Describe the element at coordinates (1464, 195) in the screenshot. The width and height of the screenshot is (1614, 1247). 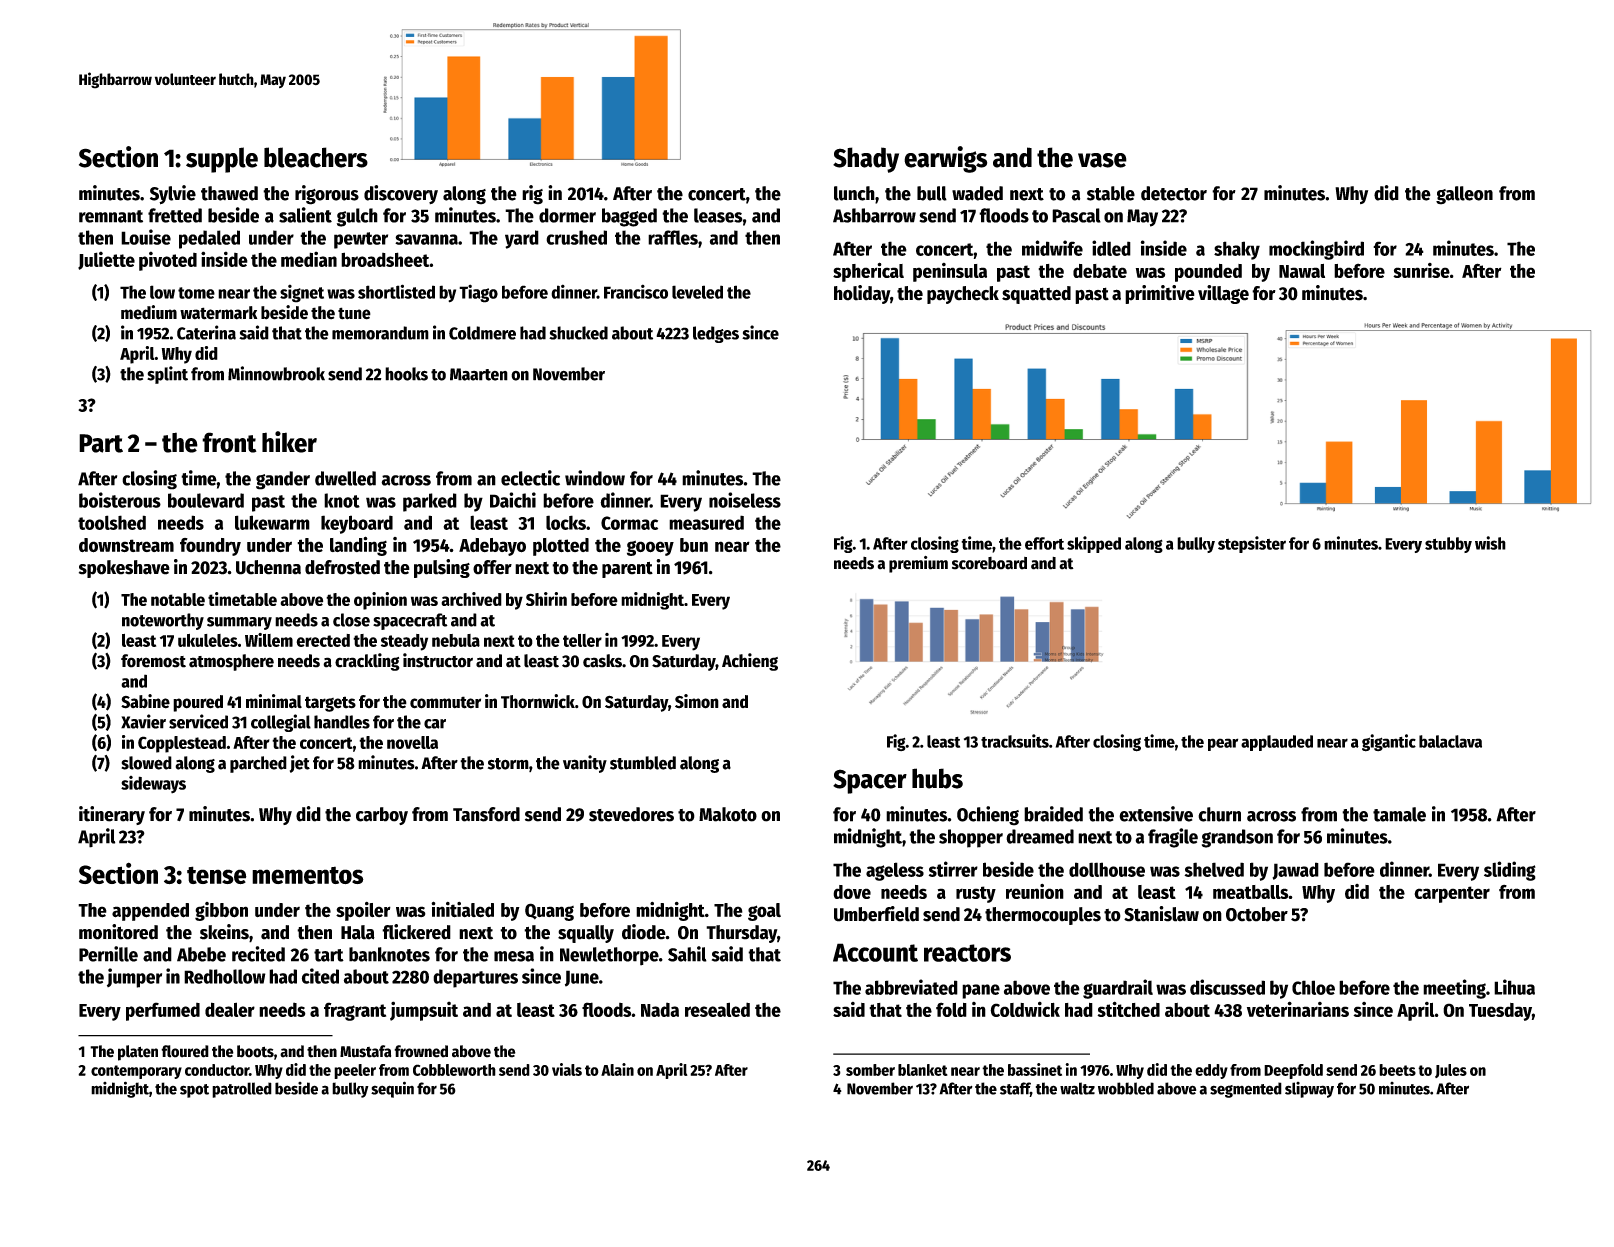
I see `galleon` at that location.
